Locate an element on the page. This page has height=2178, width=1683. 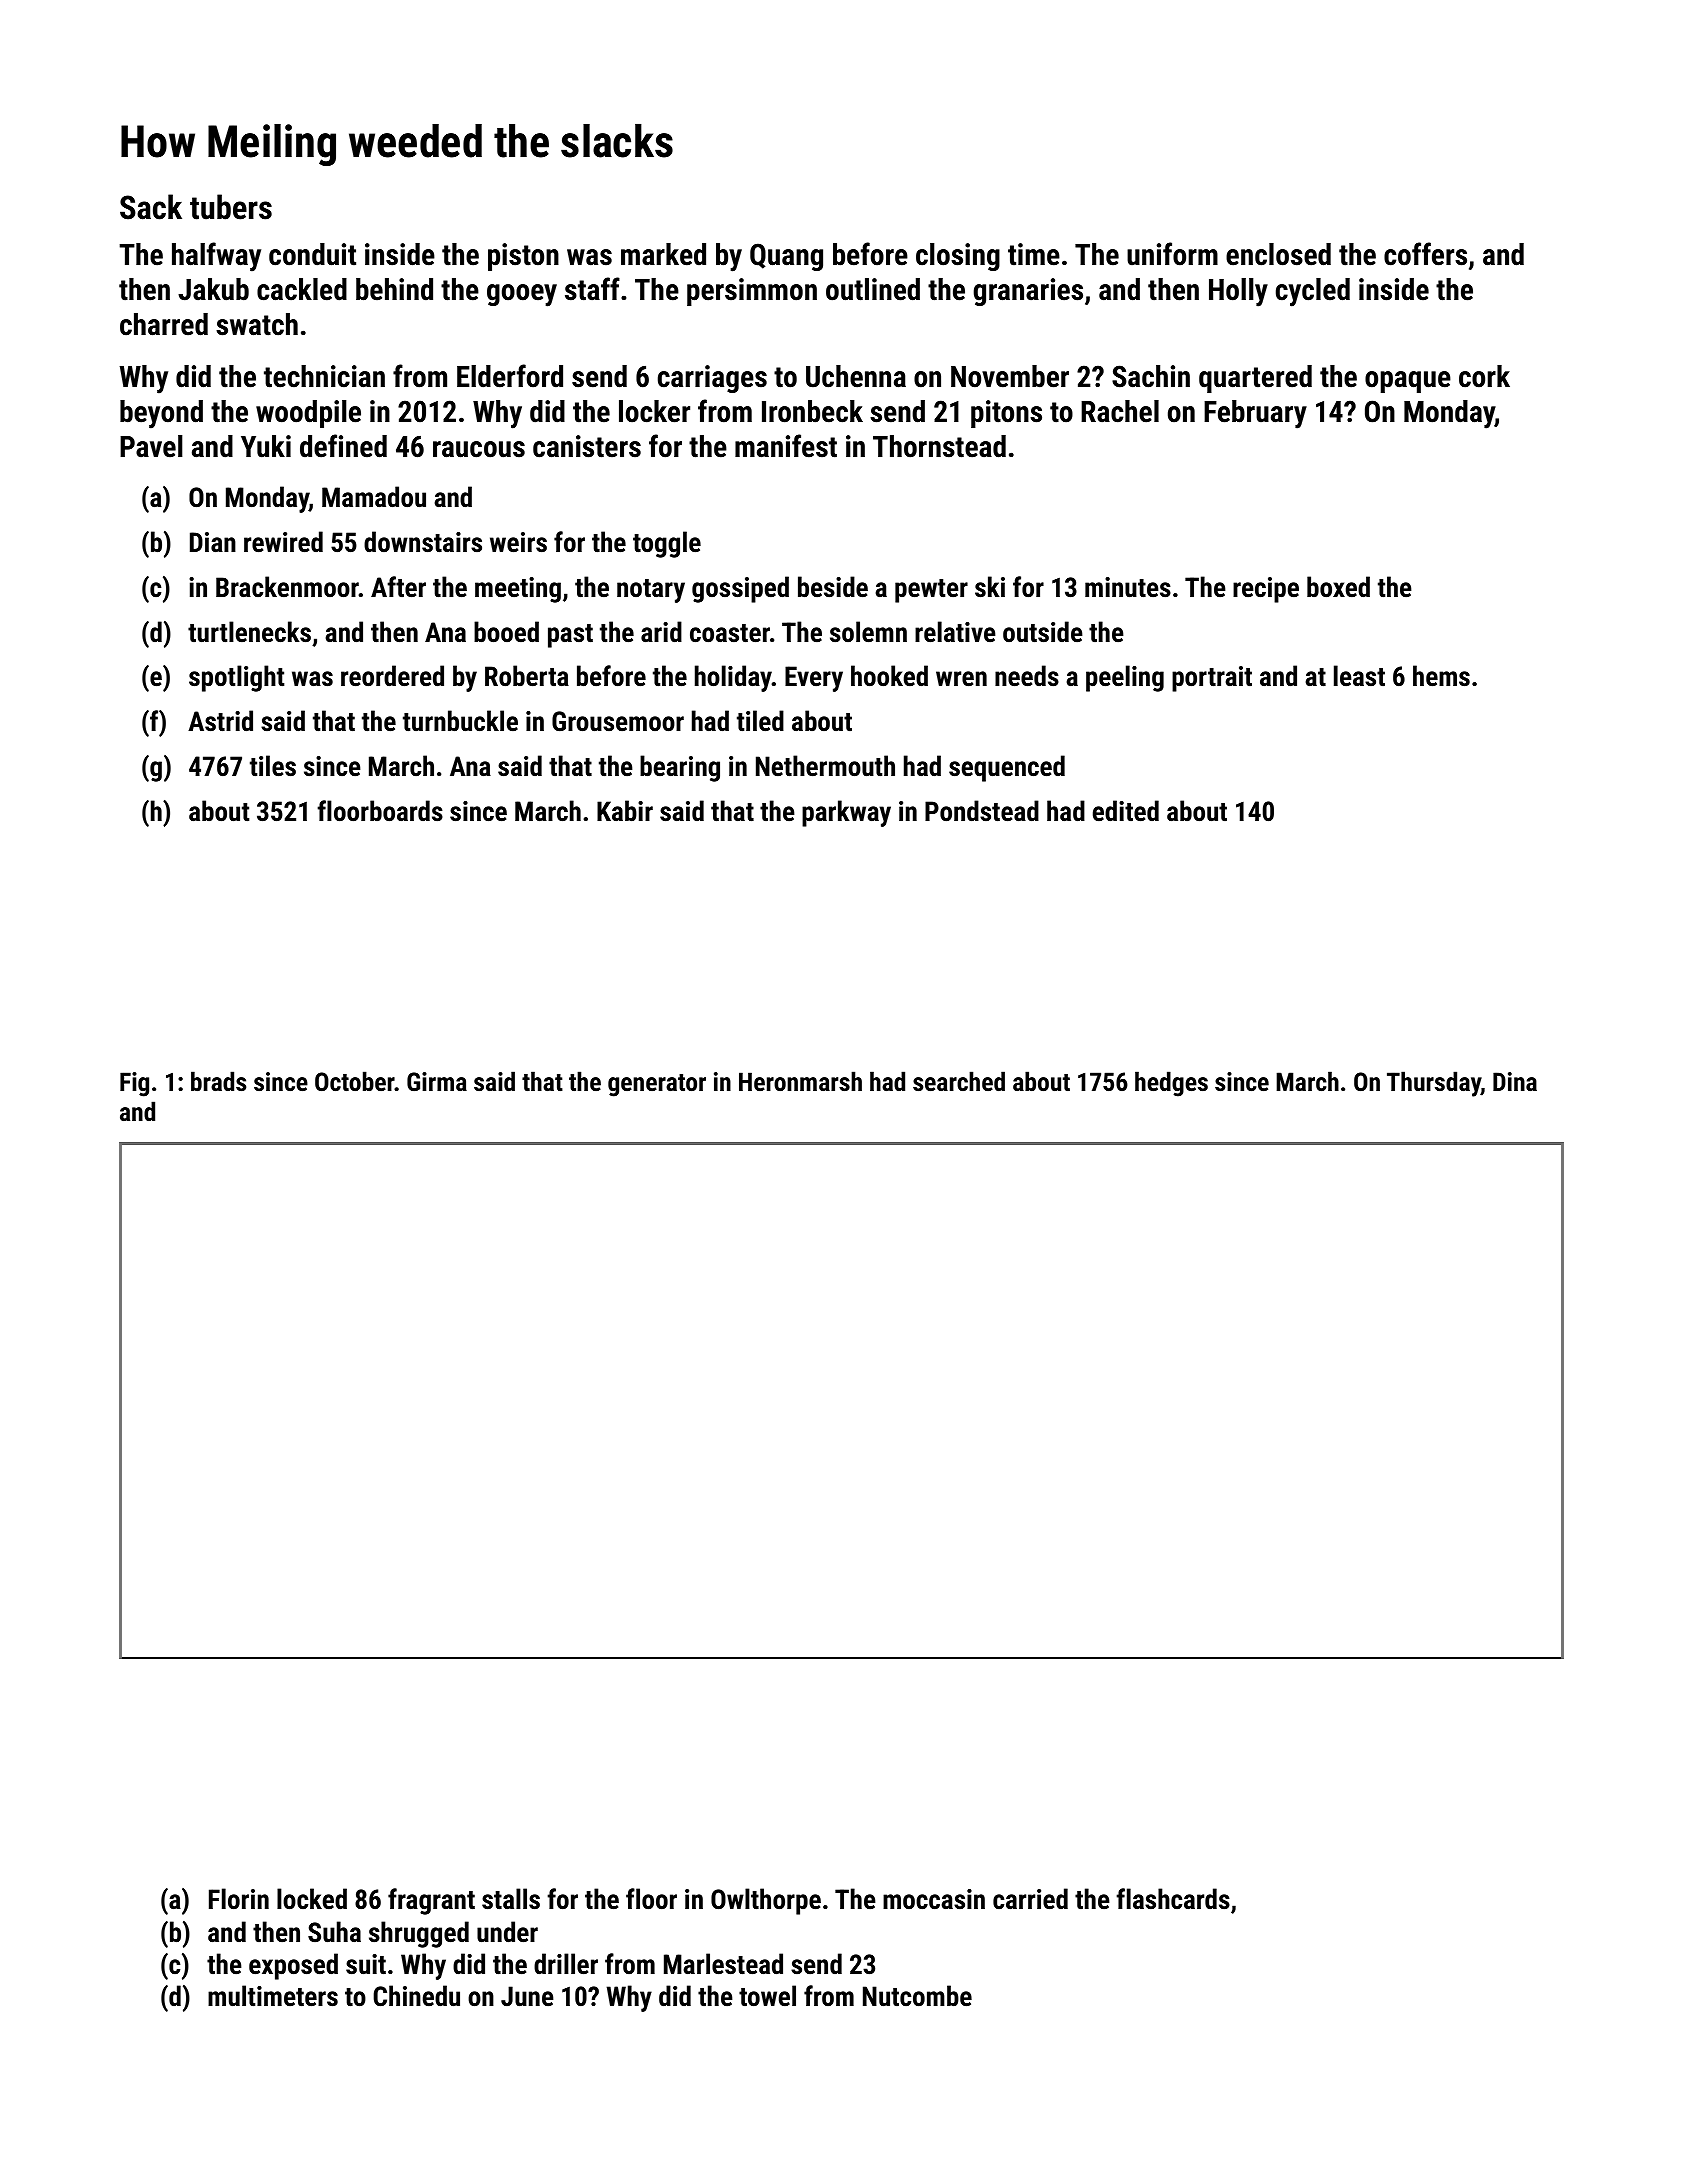
notary is located at coordinates (651, 591).
